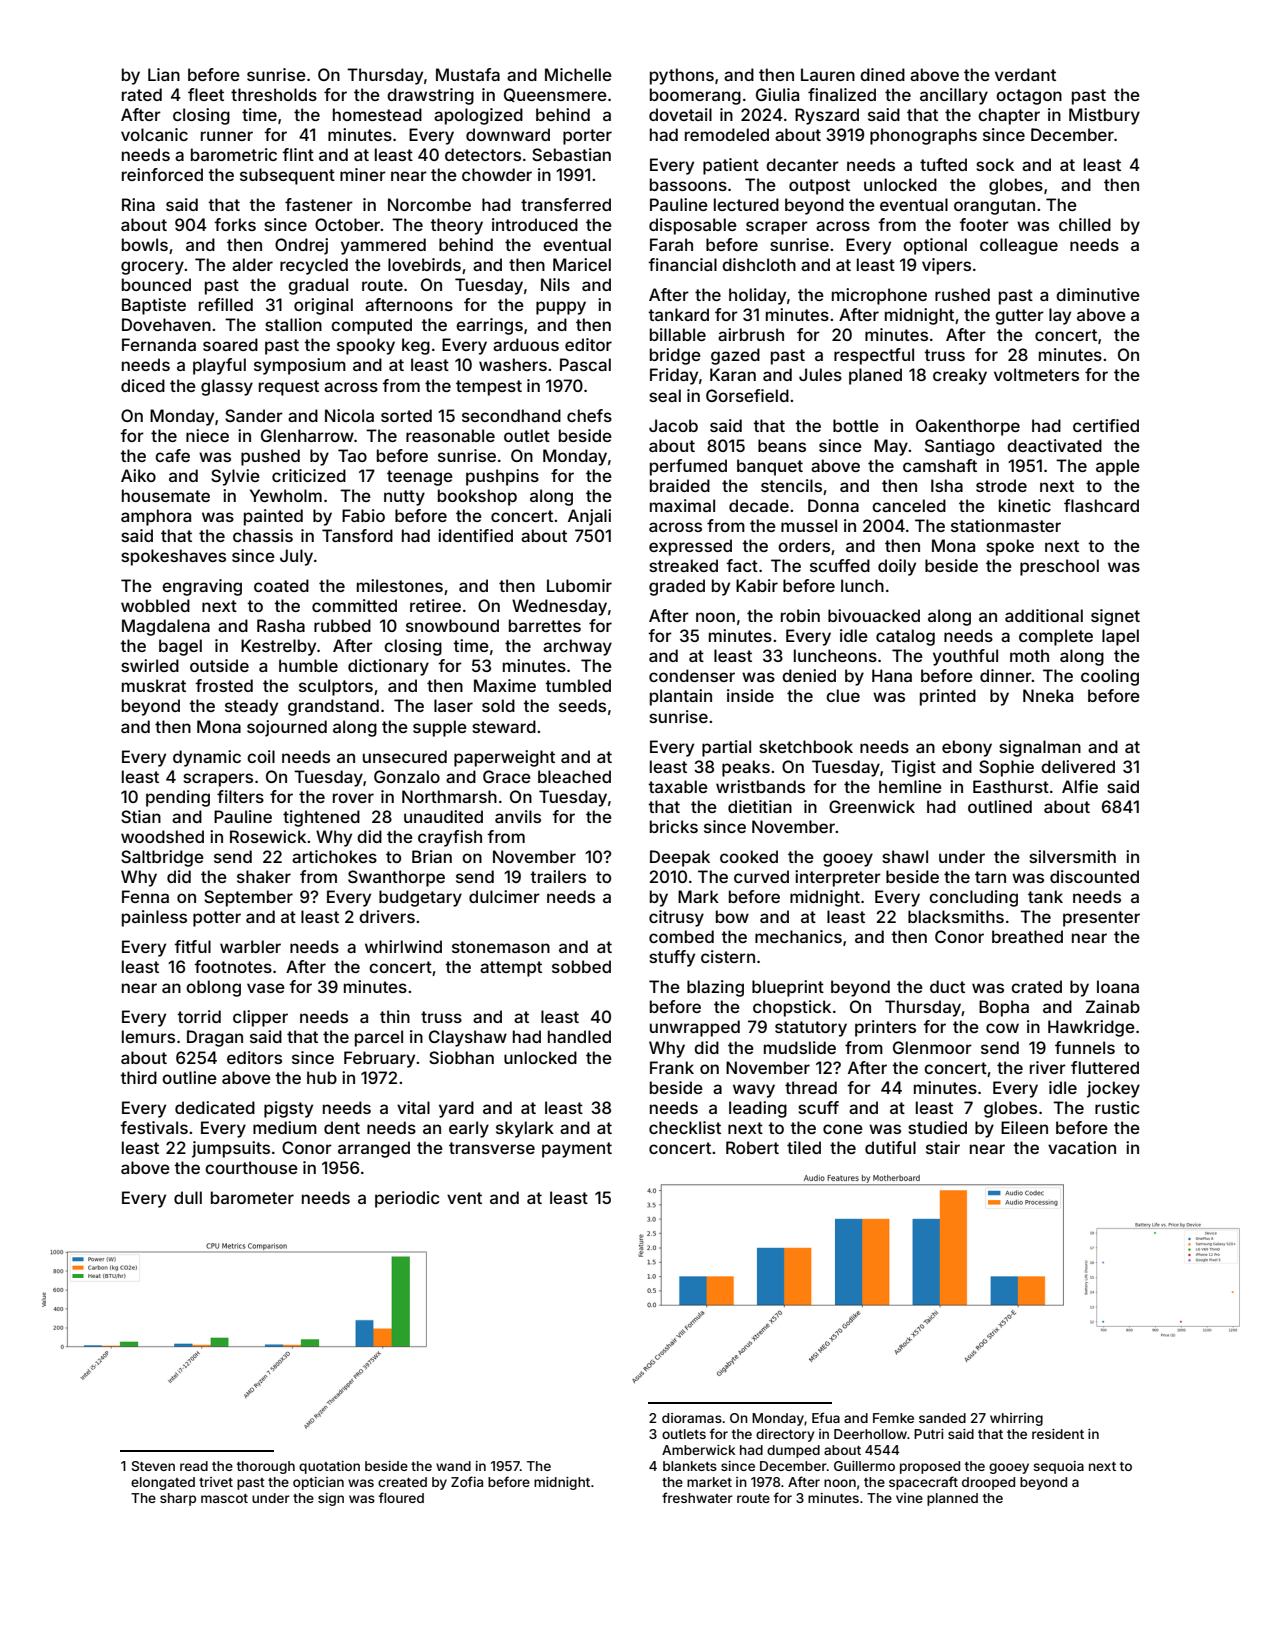  What do you see at coordinates (403, 946) in the image?
I see `whirlwind` at bounding box center [403, 946].
